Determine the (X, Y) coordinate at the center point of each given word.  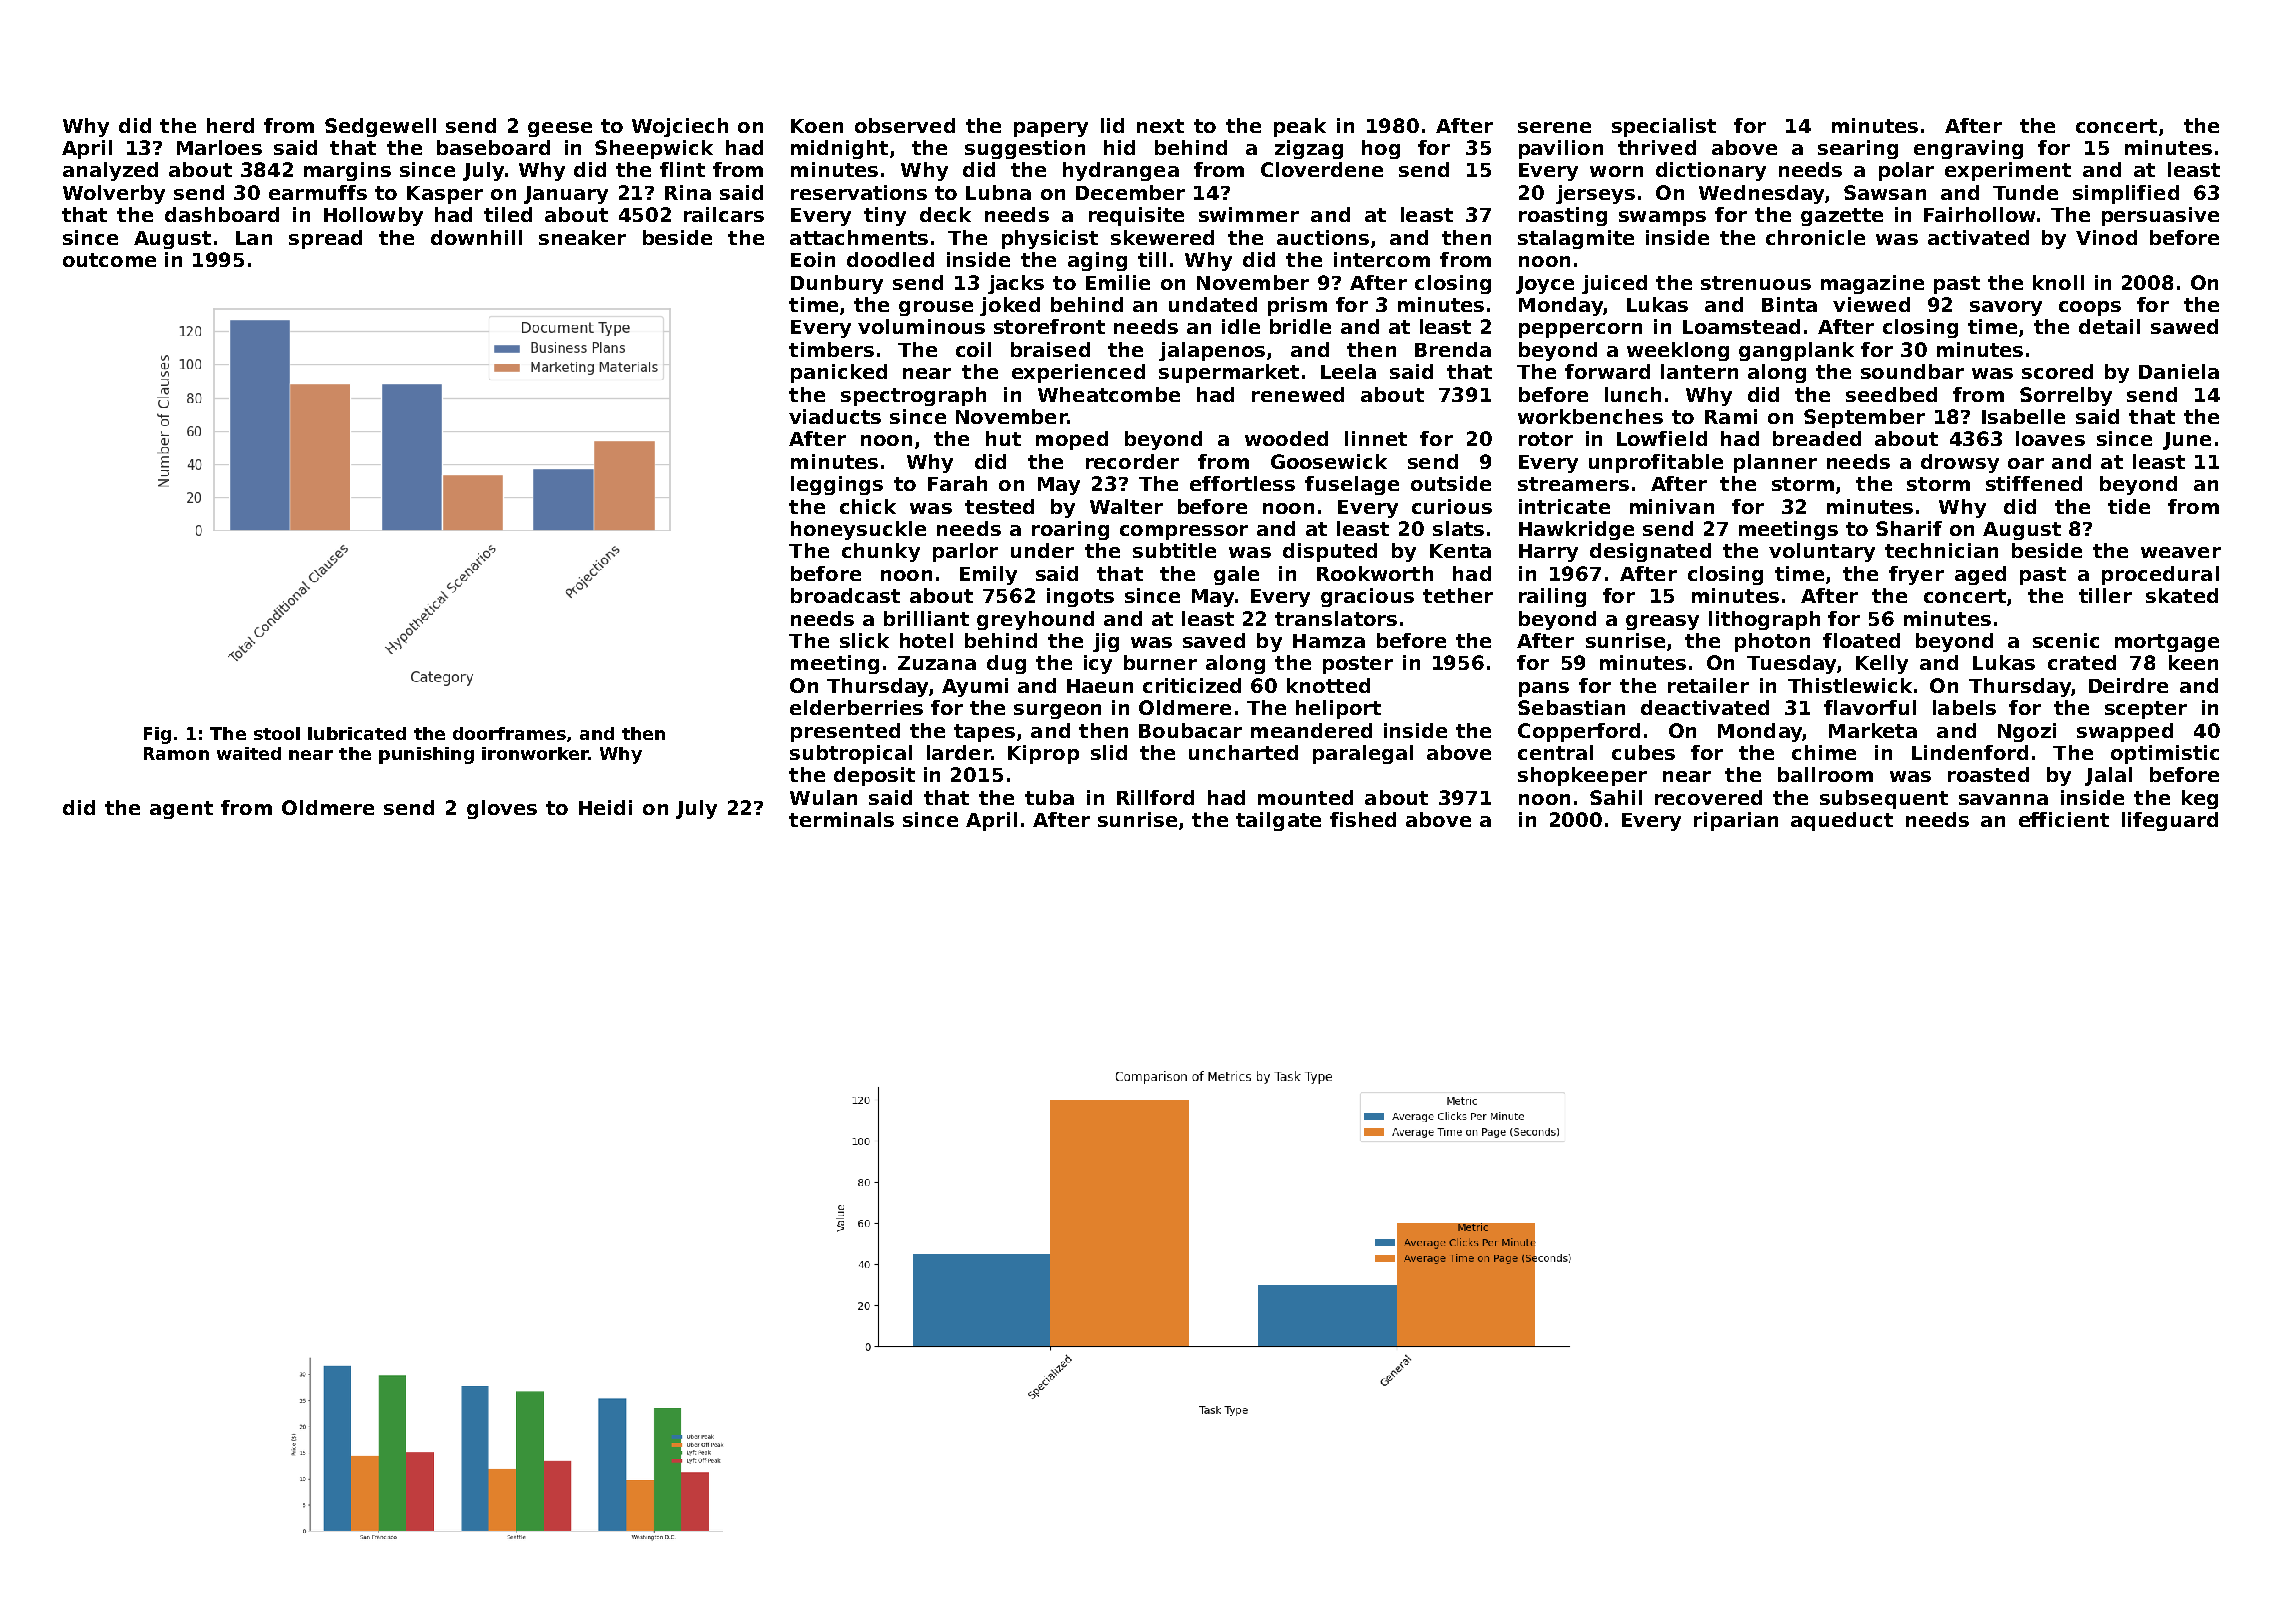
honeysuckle (858, 530)
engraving (1968, 149)
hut (1003, 438)
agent (181, 810)
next (1160, 126)
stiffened (2034, 483)
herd (230, 125)
